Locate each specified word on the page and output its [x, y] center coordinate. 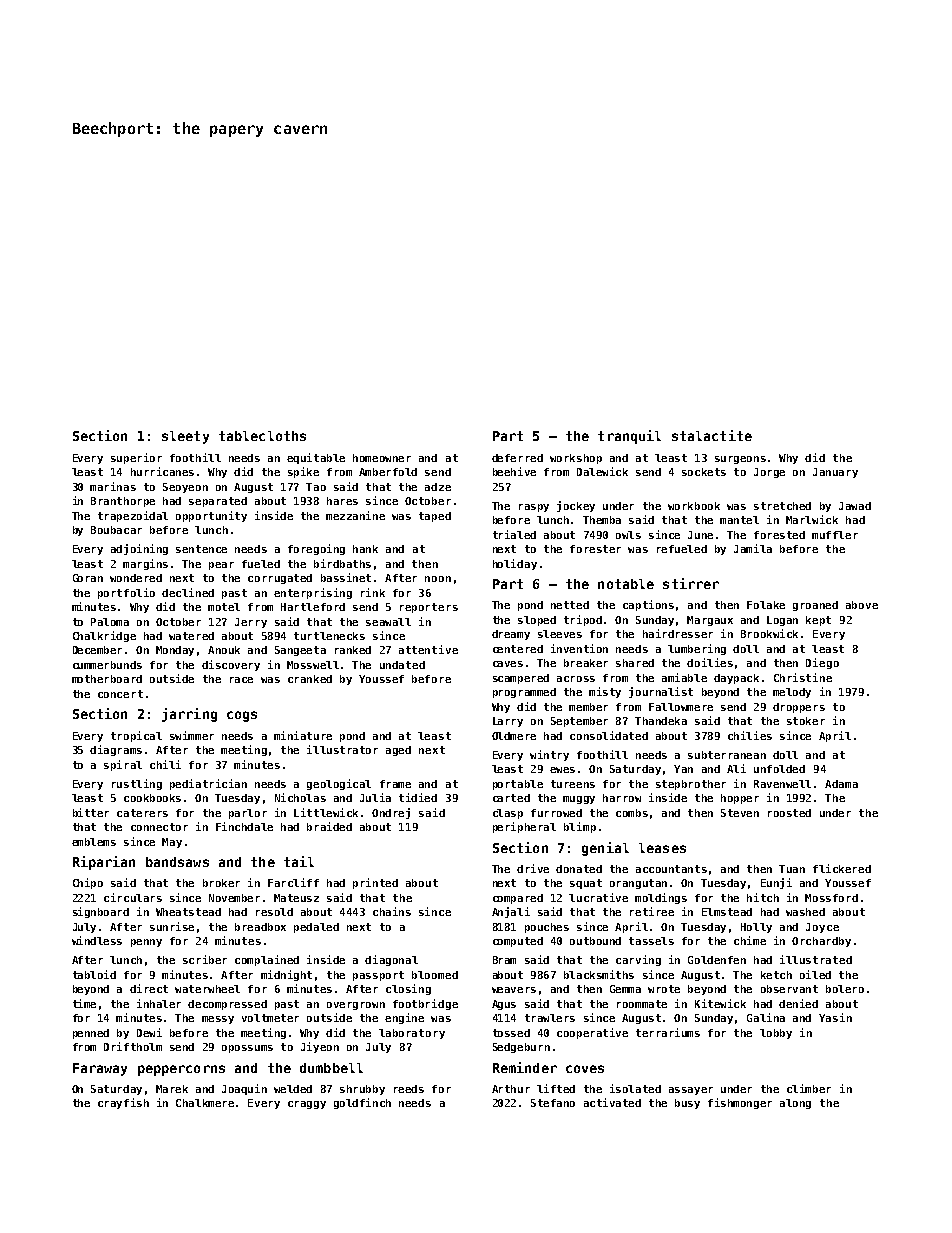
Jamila [753, 548]
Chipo [88, 883]
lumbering [697, 649]
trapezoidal [133, 516]
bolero [845, 989]
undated [402, 665]
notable [626, 584]
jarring [189, 715]
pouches [547, 928]
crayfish [123, 1103]
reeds [409, 1089]
